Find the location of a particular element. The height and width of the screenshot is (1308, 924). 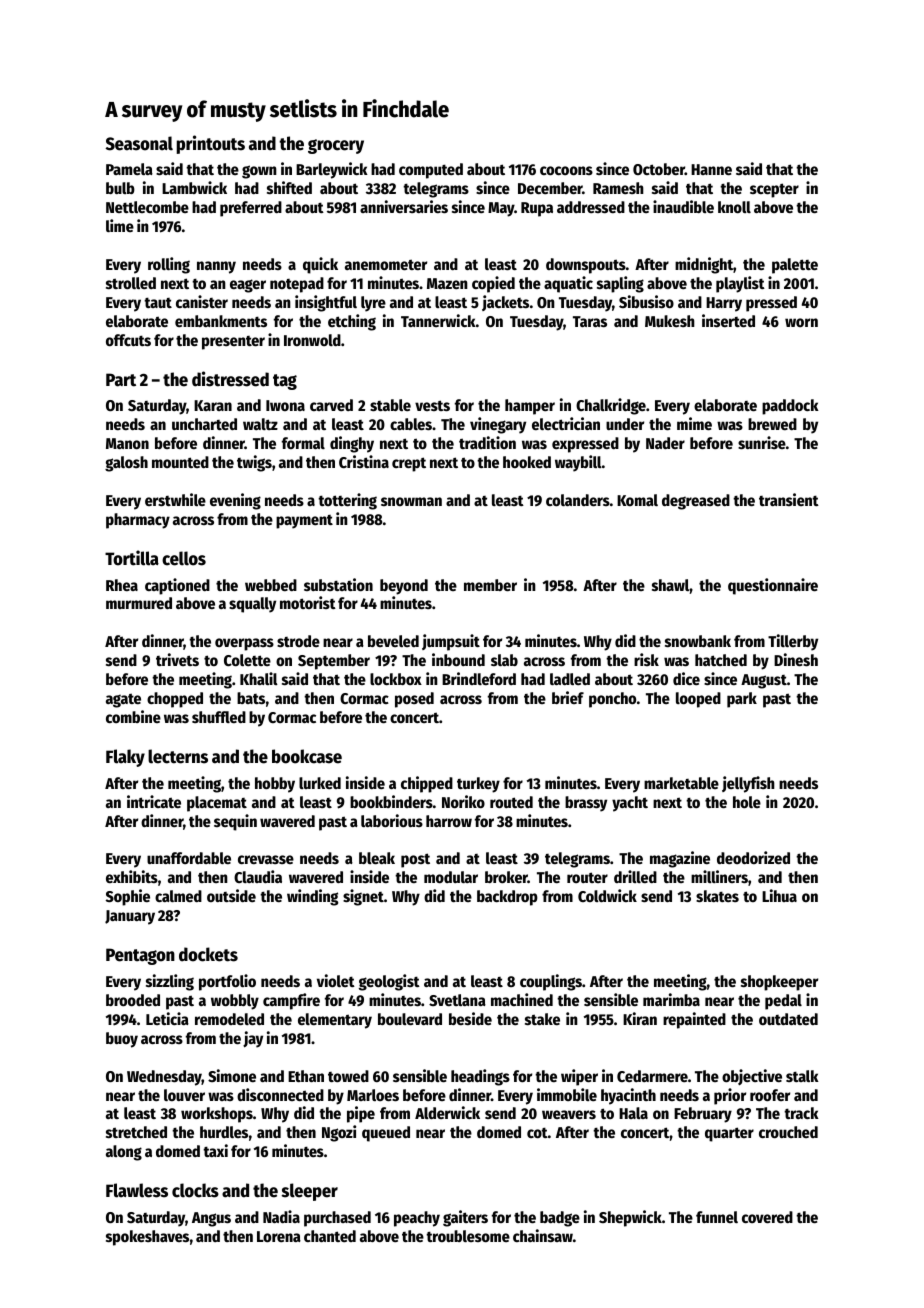

inserted is located at coordinates (728, 320).
